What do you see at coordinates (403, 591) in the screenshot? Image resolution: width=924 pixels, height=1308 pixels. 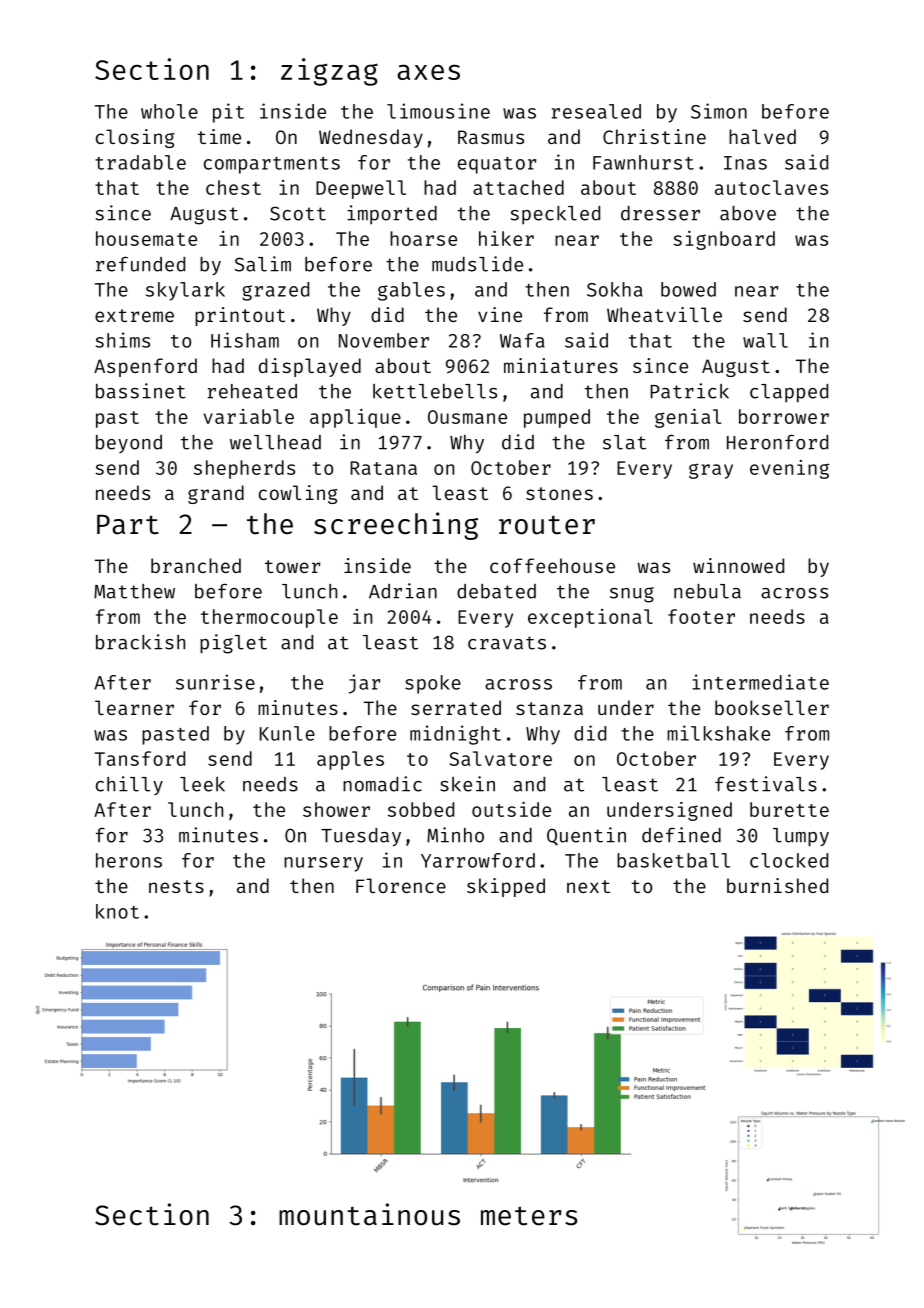 I see `Adrian` at bounding box center [403, 591].
